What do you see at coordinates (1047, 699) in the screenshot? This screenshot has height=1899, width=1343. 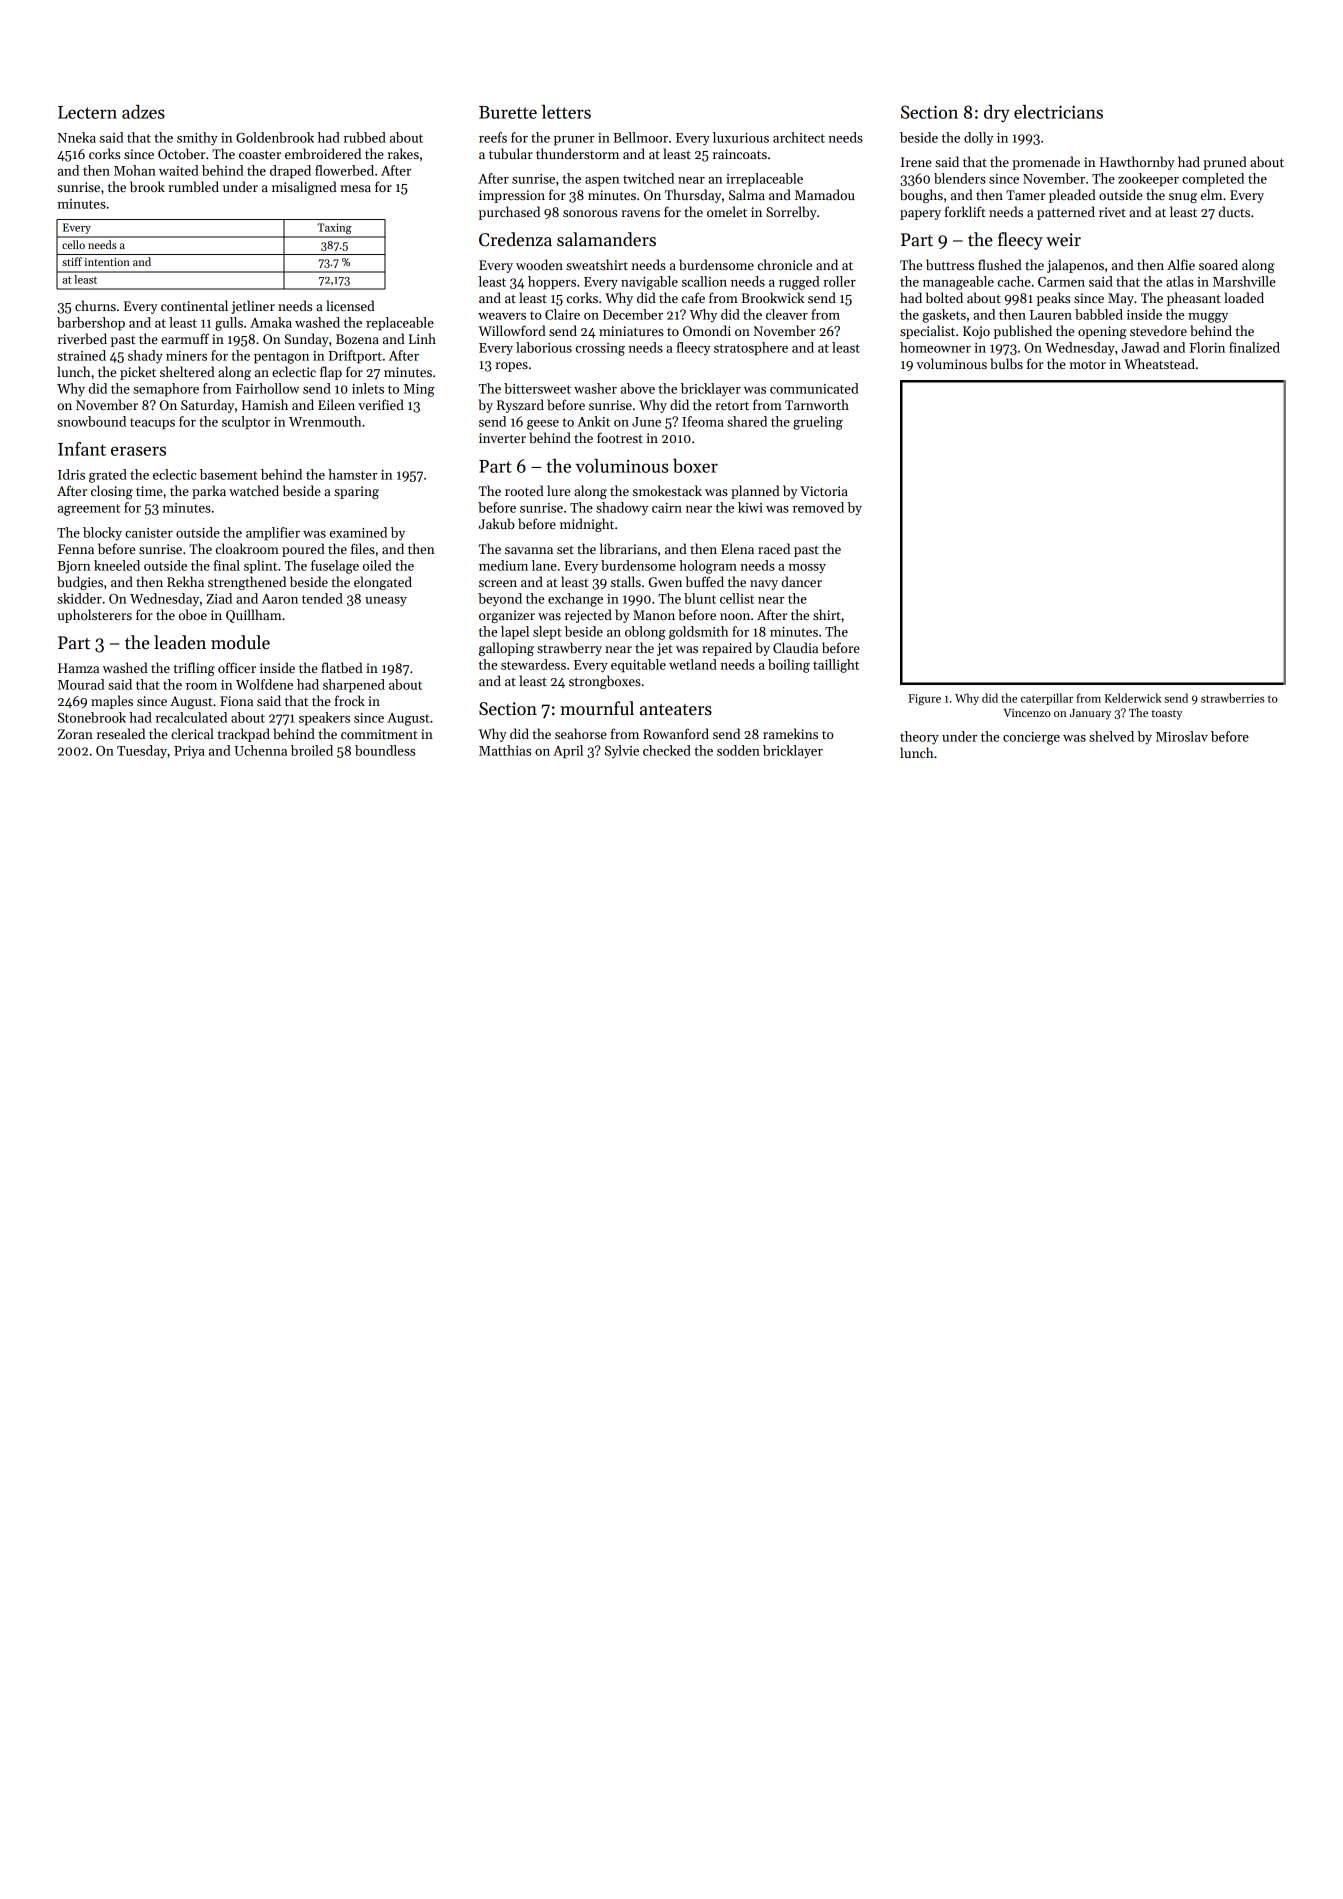 I see `caterpillar` at bounding box center [1047, 699].
